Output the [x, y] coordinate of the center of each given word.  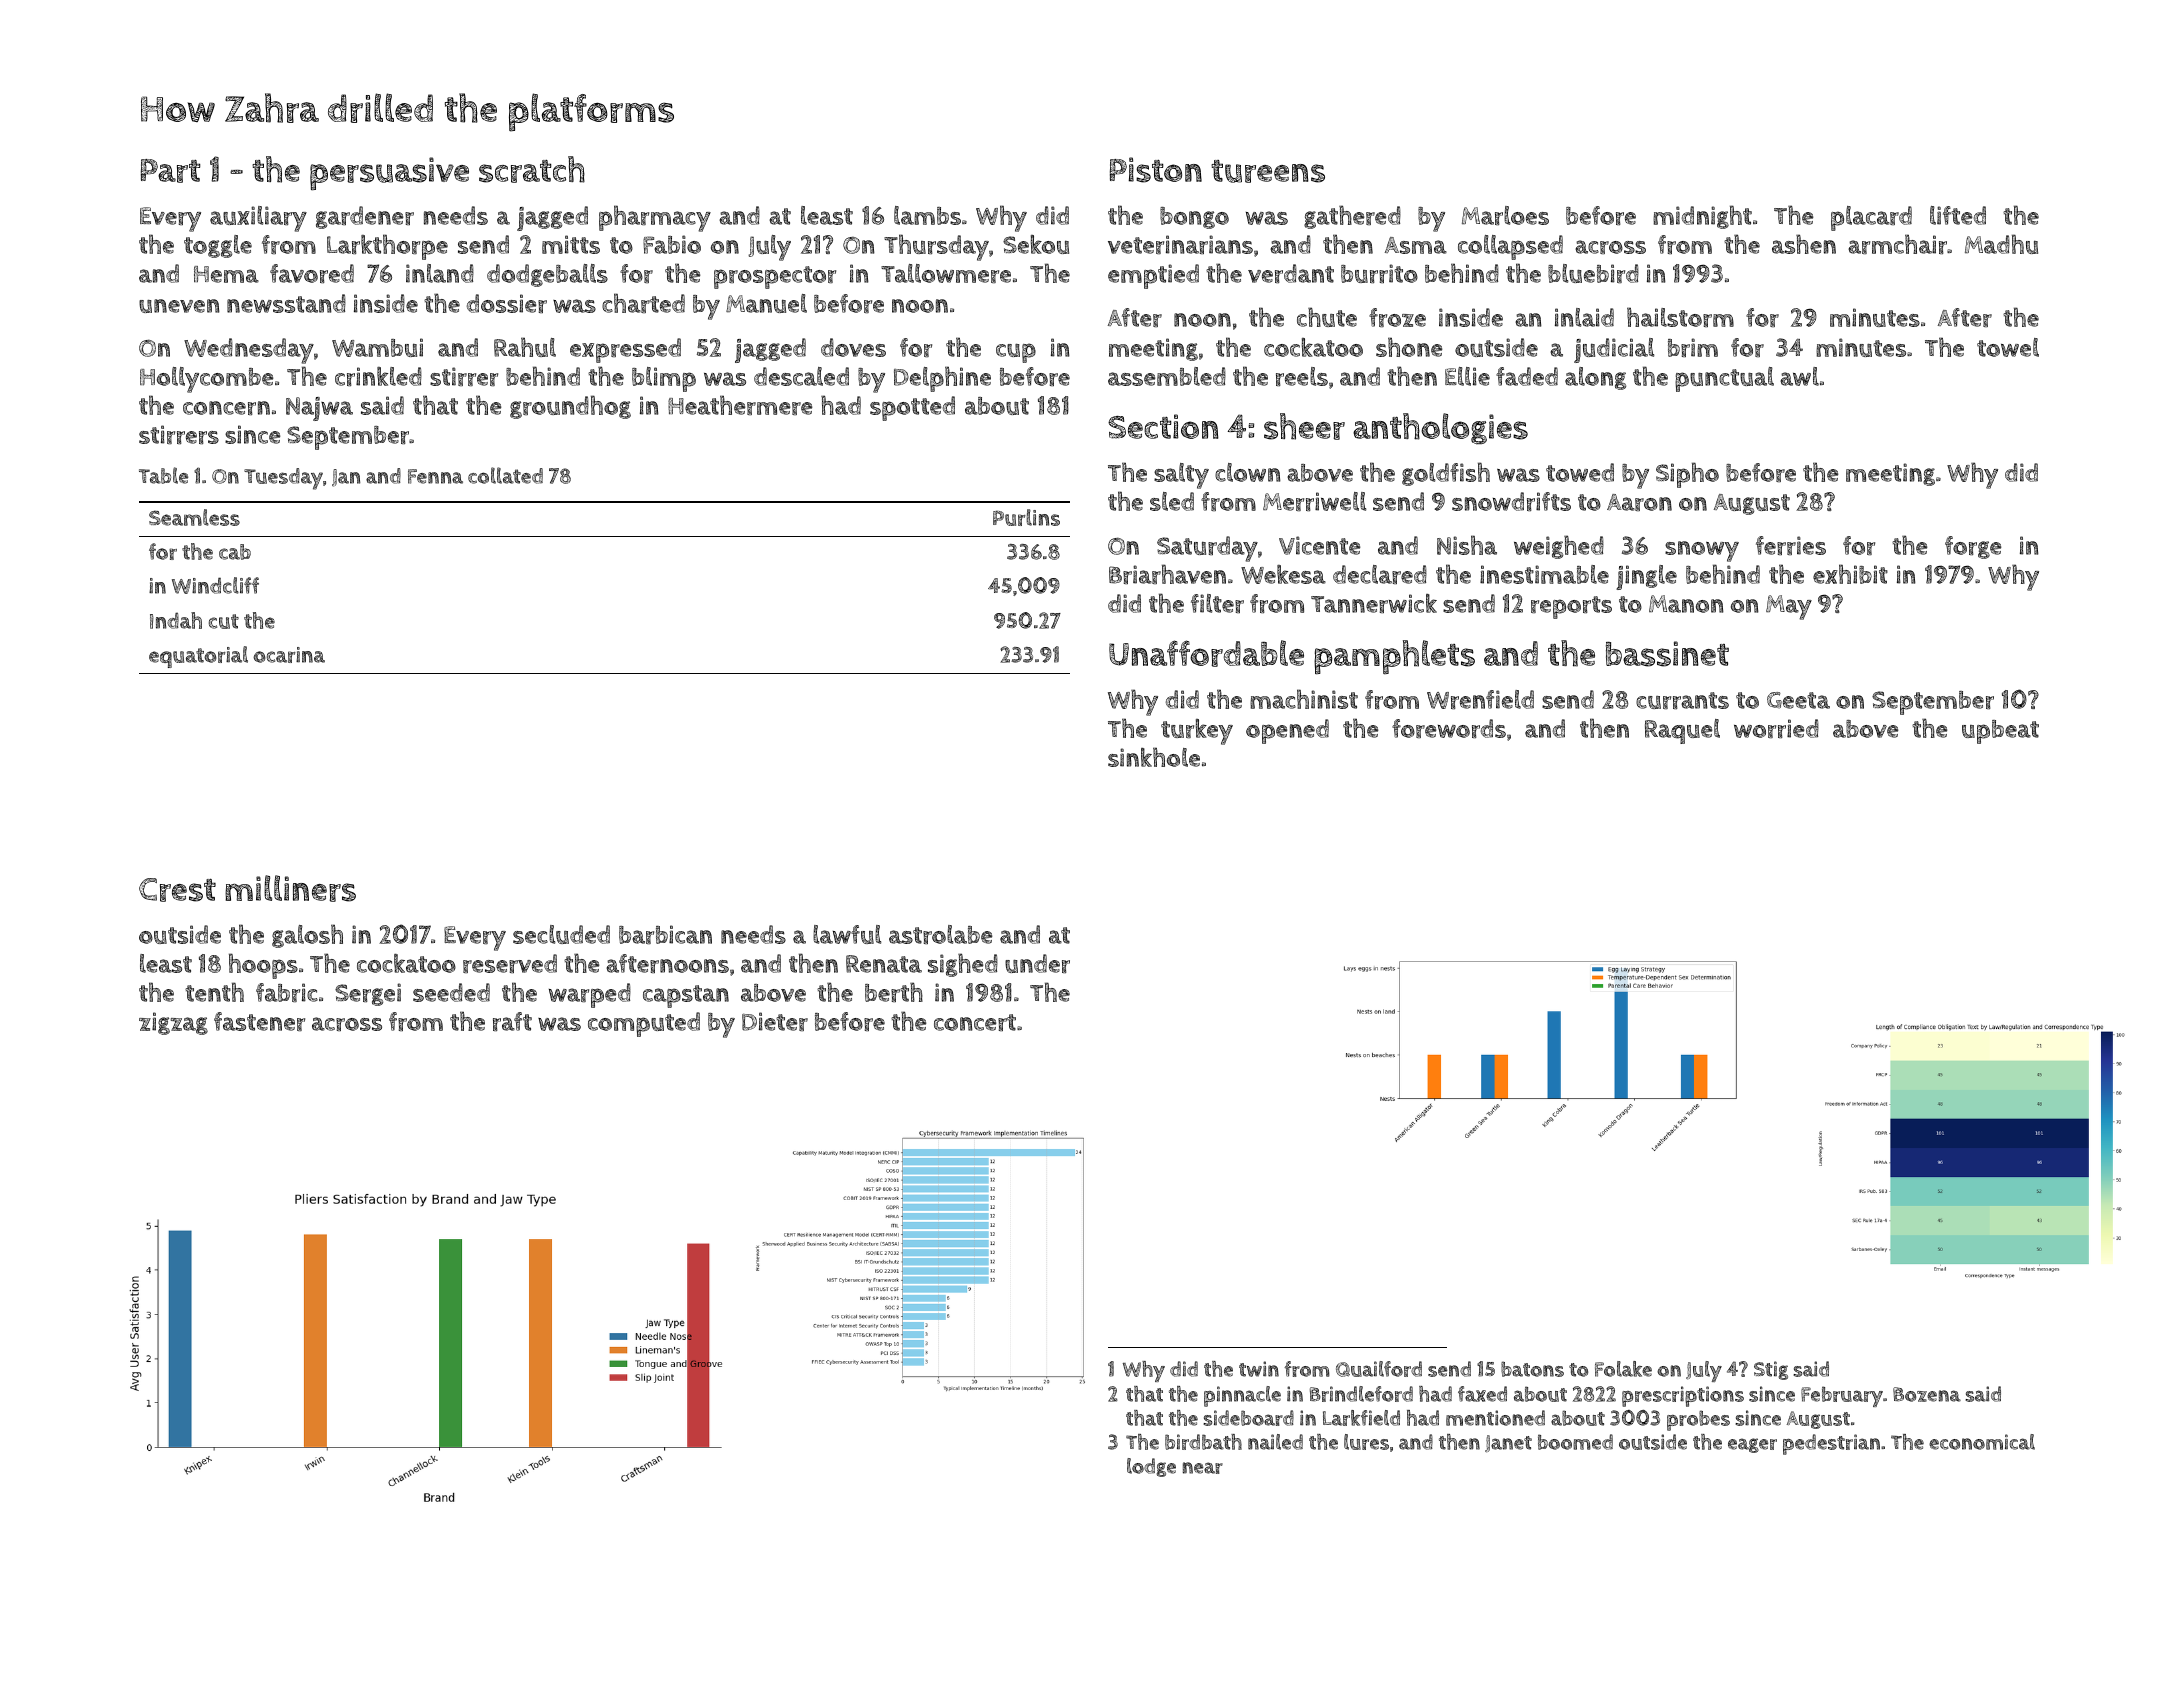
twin [1259, 1369]
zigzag [173, 1023]
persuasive [389, 174]
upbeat [2000, 732]
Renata [884, 964]
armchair [1897, 244]
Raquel [1682, 731]
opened [1287, 731]
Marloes [1505, 215]
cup [1016, 353]
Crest [177, 890]
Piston [1156, 170]
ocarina [289, 655]
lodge [1151, 1467]
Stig [1771, 1370]
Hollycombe [206, 380]
